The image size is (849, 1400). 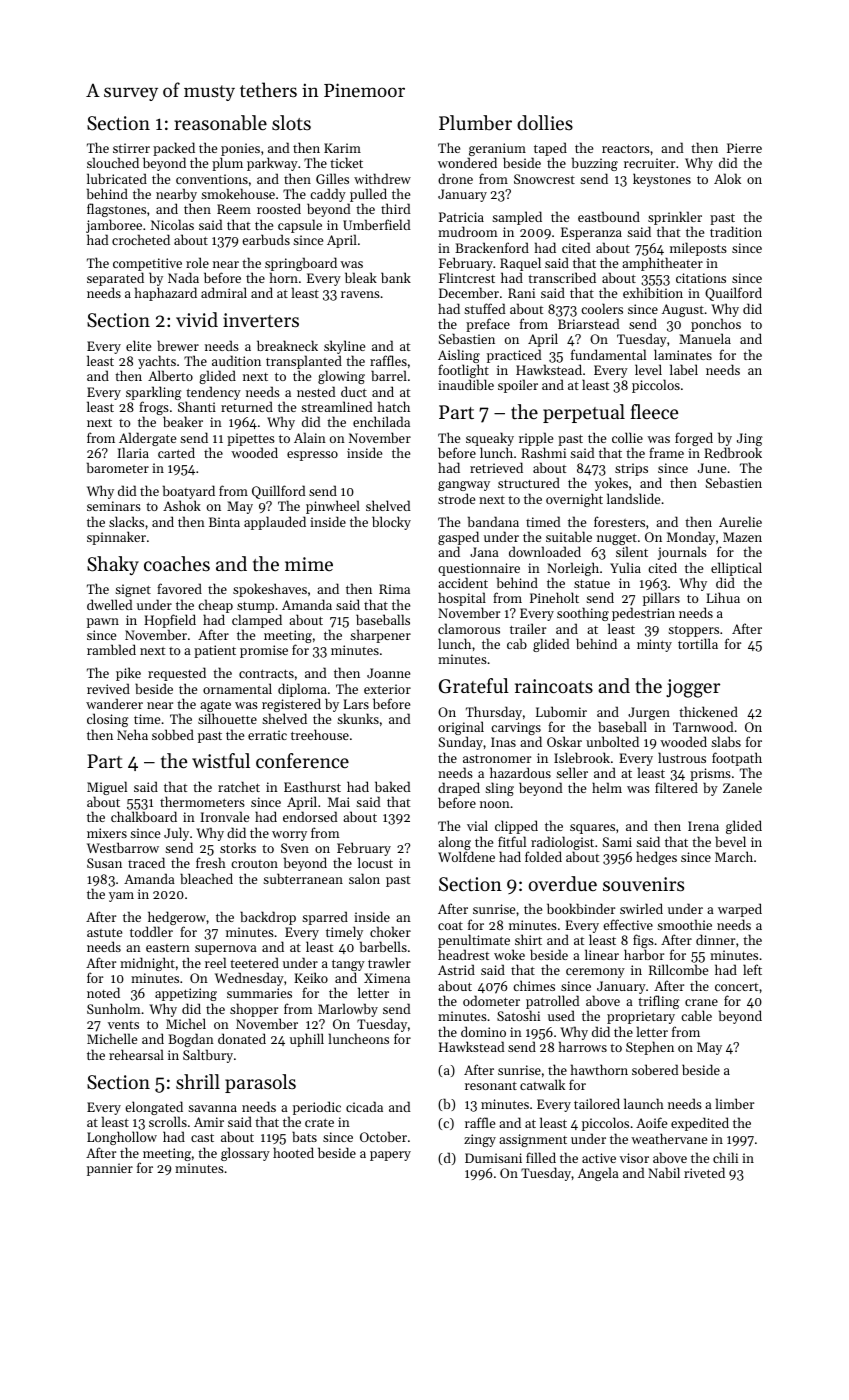 I want to click on bank, so click(x=396, y=277).
